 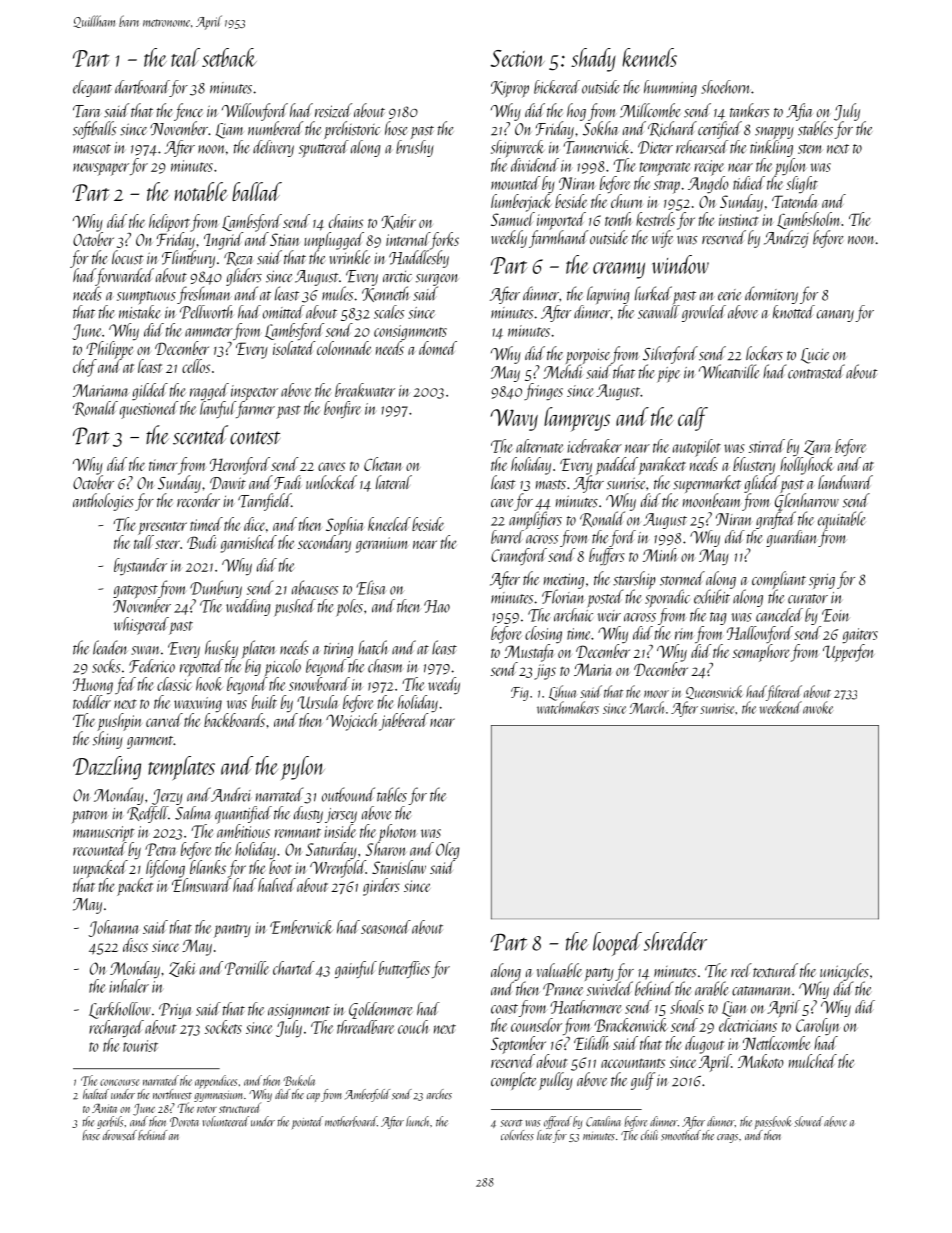 I want to click on weedy, so click(x=444, y=685).
